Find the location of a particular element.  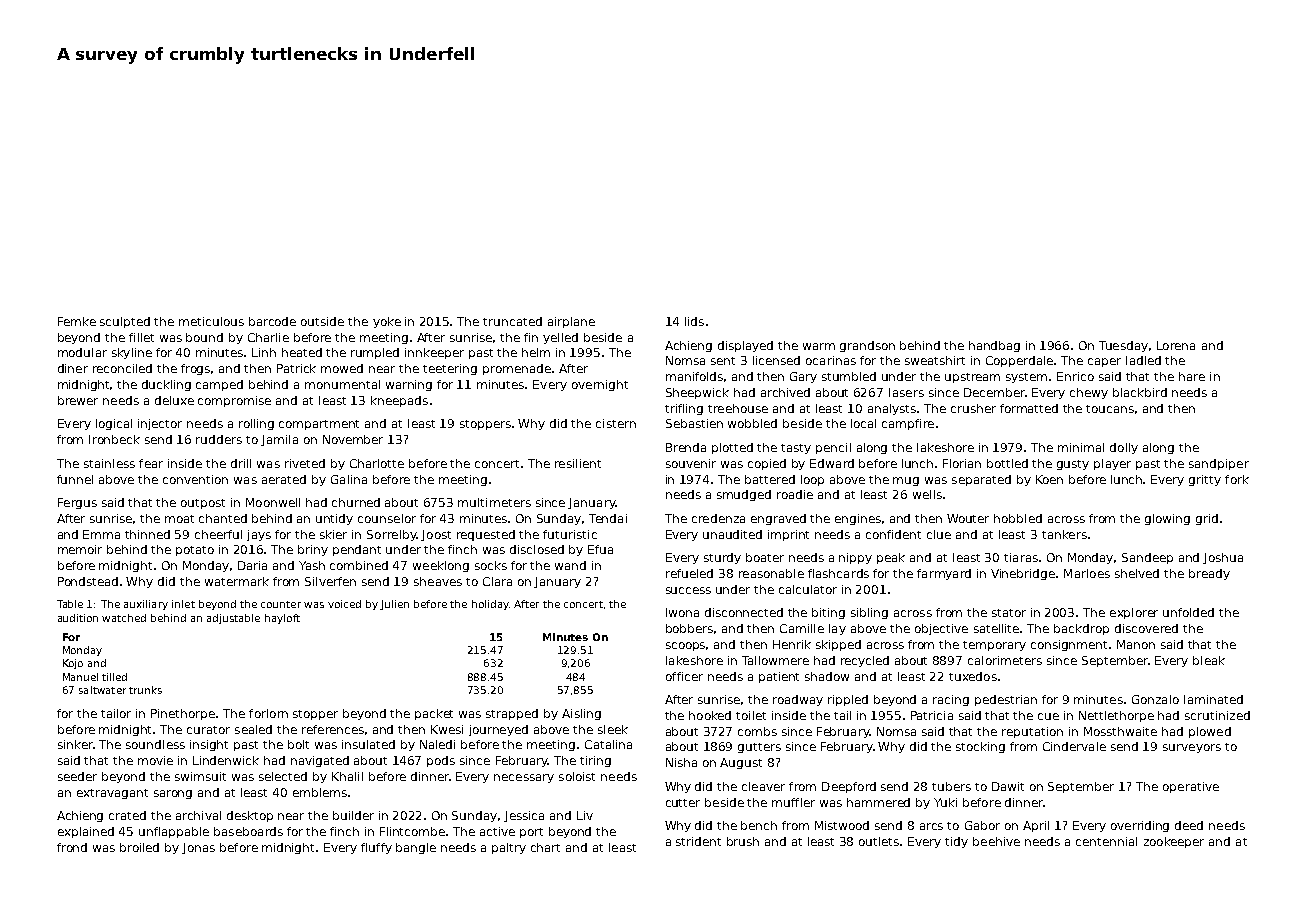

Liv is located at coordinates (585, 815).
